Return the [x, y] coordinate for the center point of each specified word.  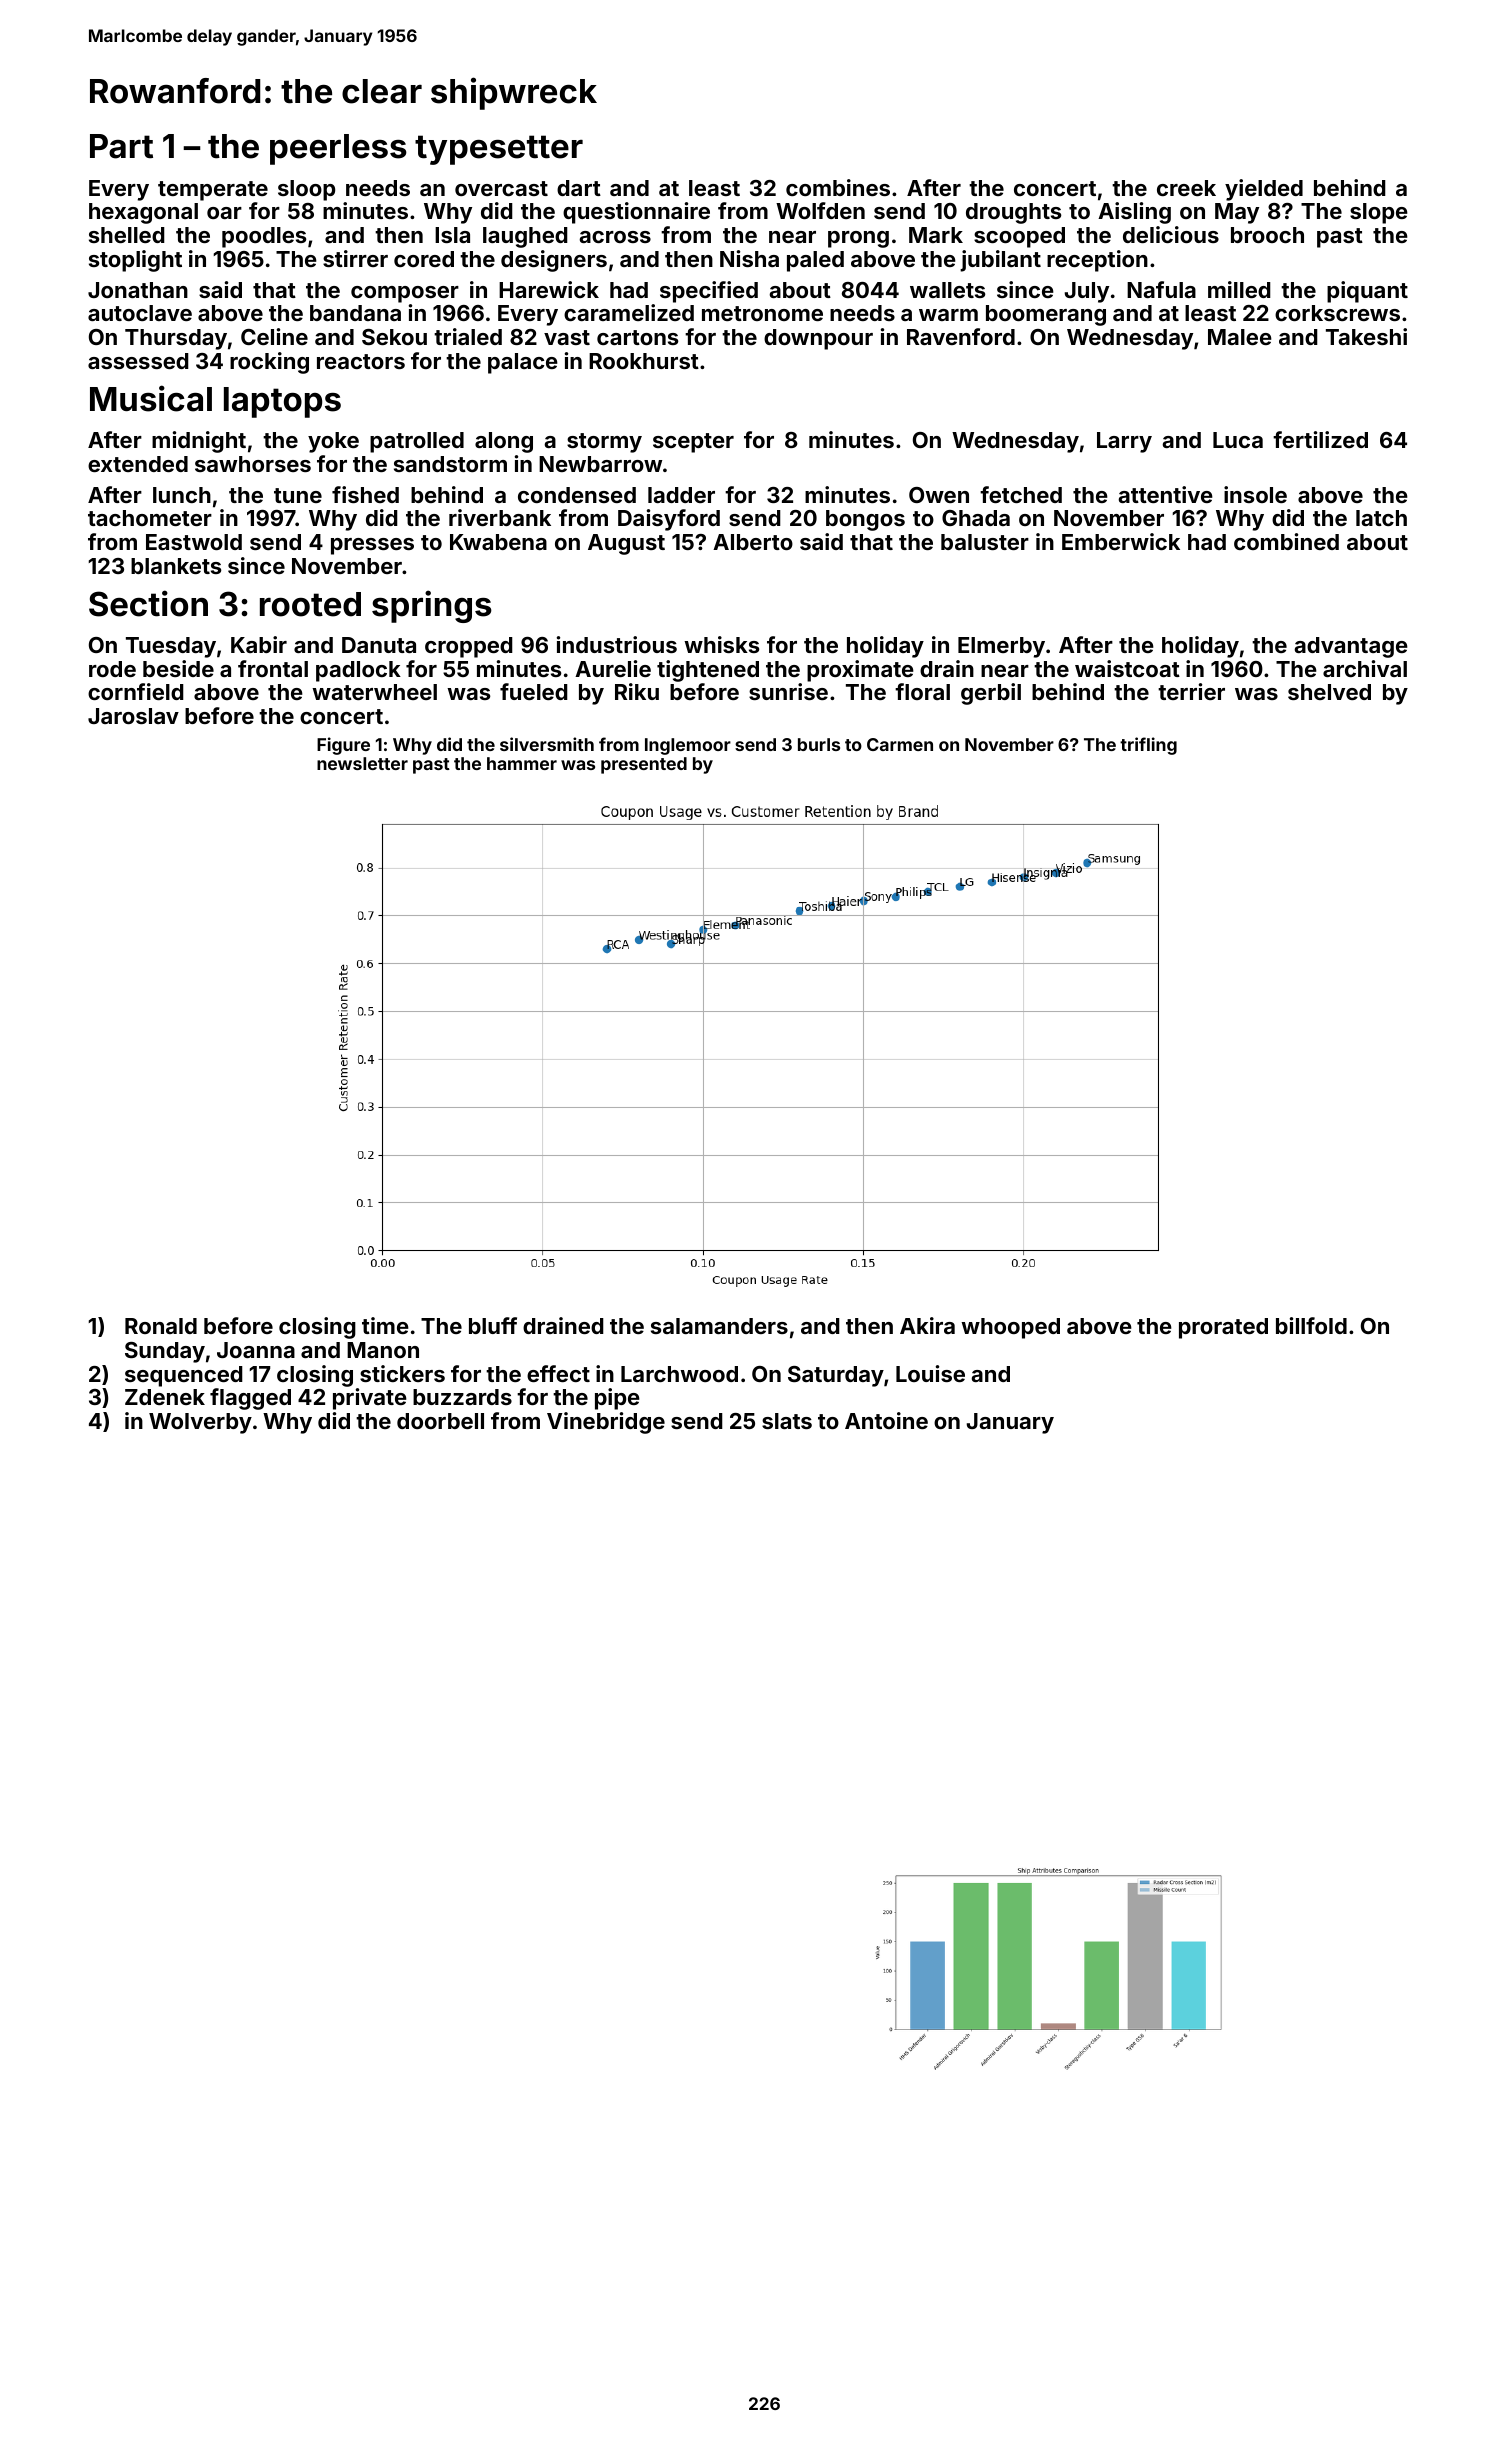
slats [787, 1421]
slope [1379, 213]
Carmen [900, 744]
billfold [1311, 1325]
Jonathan [138, 290]
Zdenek [165, 1397]
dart [579, 188]
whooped [1010, 1328]
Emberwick [1121, 541]
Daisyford [669, 520]
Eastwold [194, 542]
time [385, 1325]
